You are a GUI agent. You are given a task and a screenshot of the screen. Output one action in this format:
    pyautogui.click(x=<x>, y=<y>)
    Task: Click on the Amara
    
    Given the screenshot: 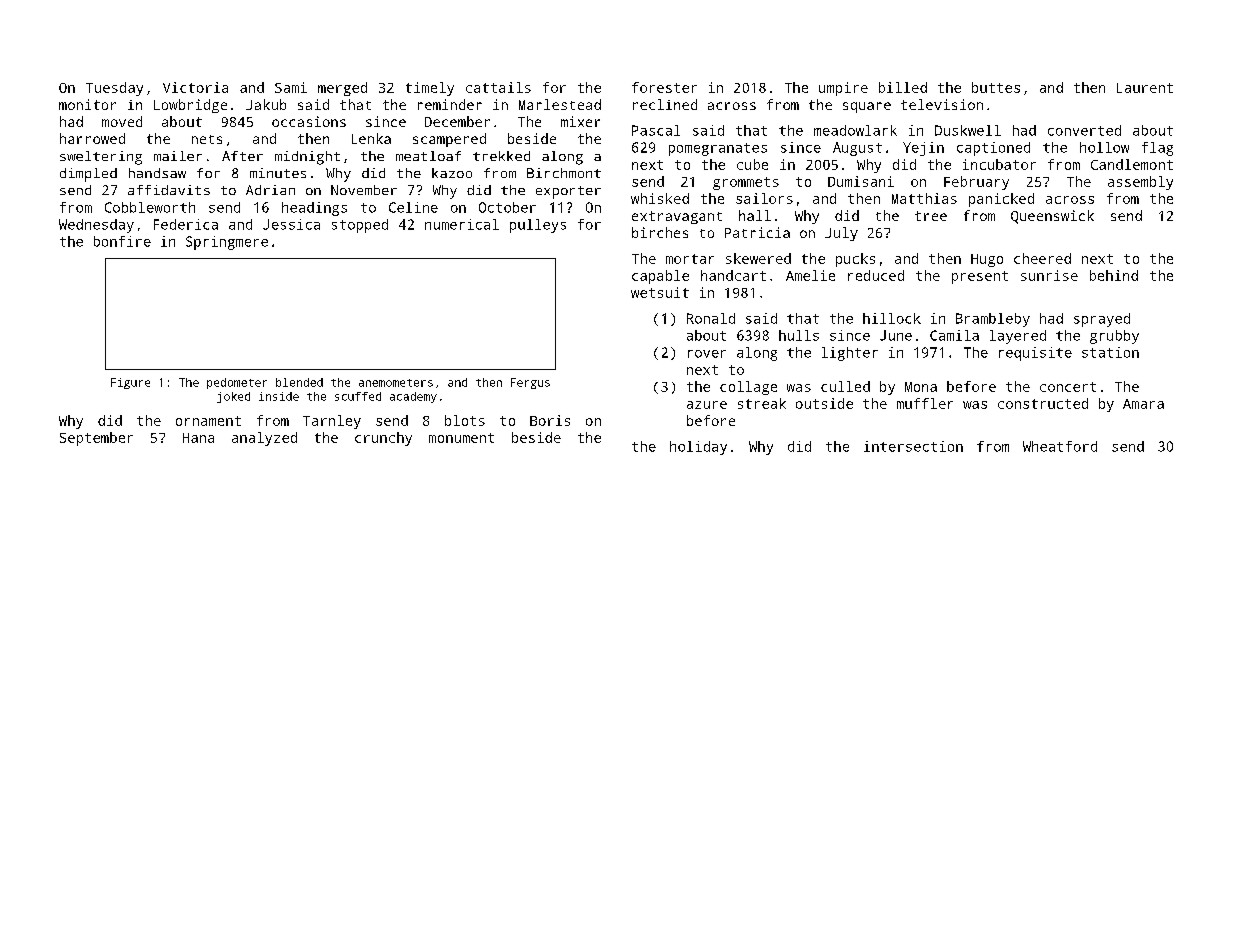 What is the action you would take?
    pyautogui.click(x=1143, y=404)
